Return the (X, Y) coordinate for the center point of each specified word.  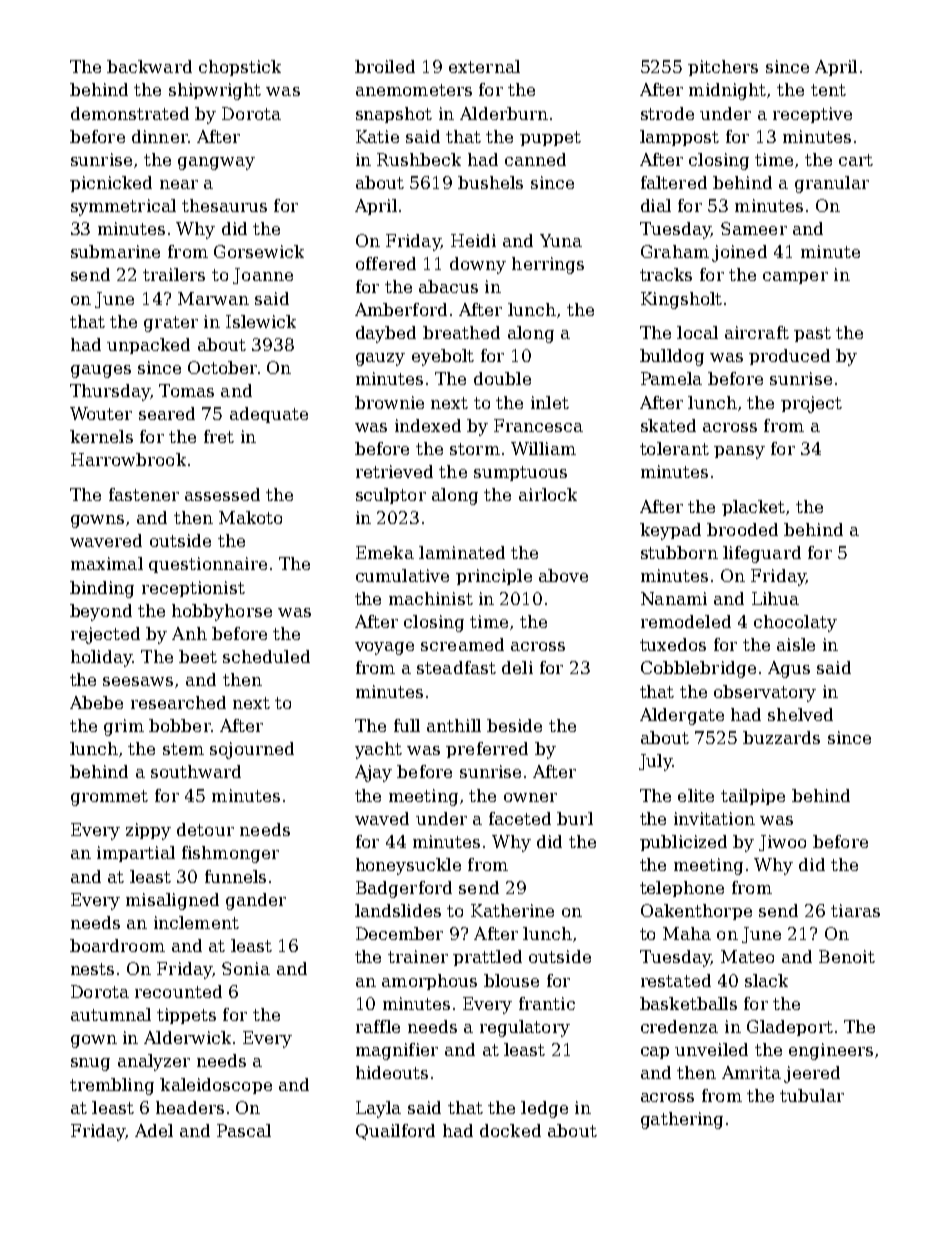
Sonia (246, 968)
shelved (800, 714)
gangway (216, 163)
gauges (101, 371)
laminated (462, 552)
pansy (739, 452)
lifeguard (762, 554)
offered (386, 263)
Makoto (250, 517)
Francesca (538, 425)
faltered (674, 182)
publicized (683, 843)
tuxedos (673, 644)
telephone (682, 889)
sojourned (252, 750)
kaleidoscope (216, 1086)
